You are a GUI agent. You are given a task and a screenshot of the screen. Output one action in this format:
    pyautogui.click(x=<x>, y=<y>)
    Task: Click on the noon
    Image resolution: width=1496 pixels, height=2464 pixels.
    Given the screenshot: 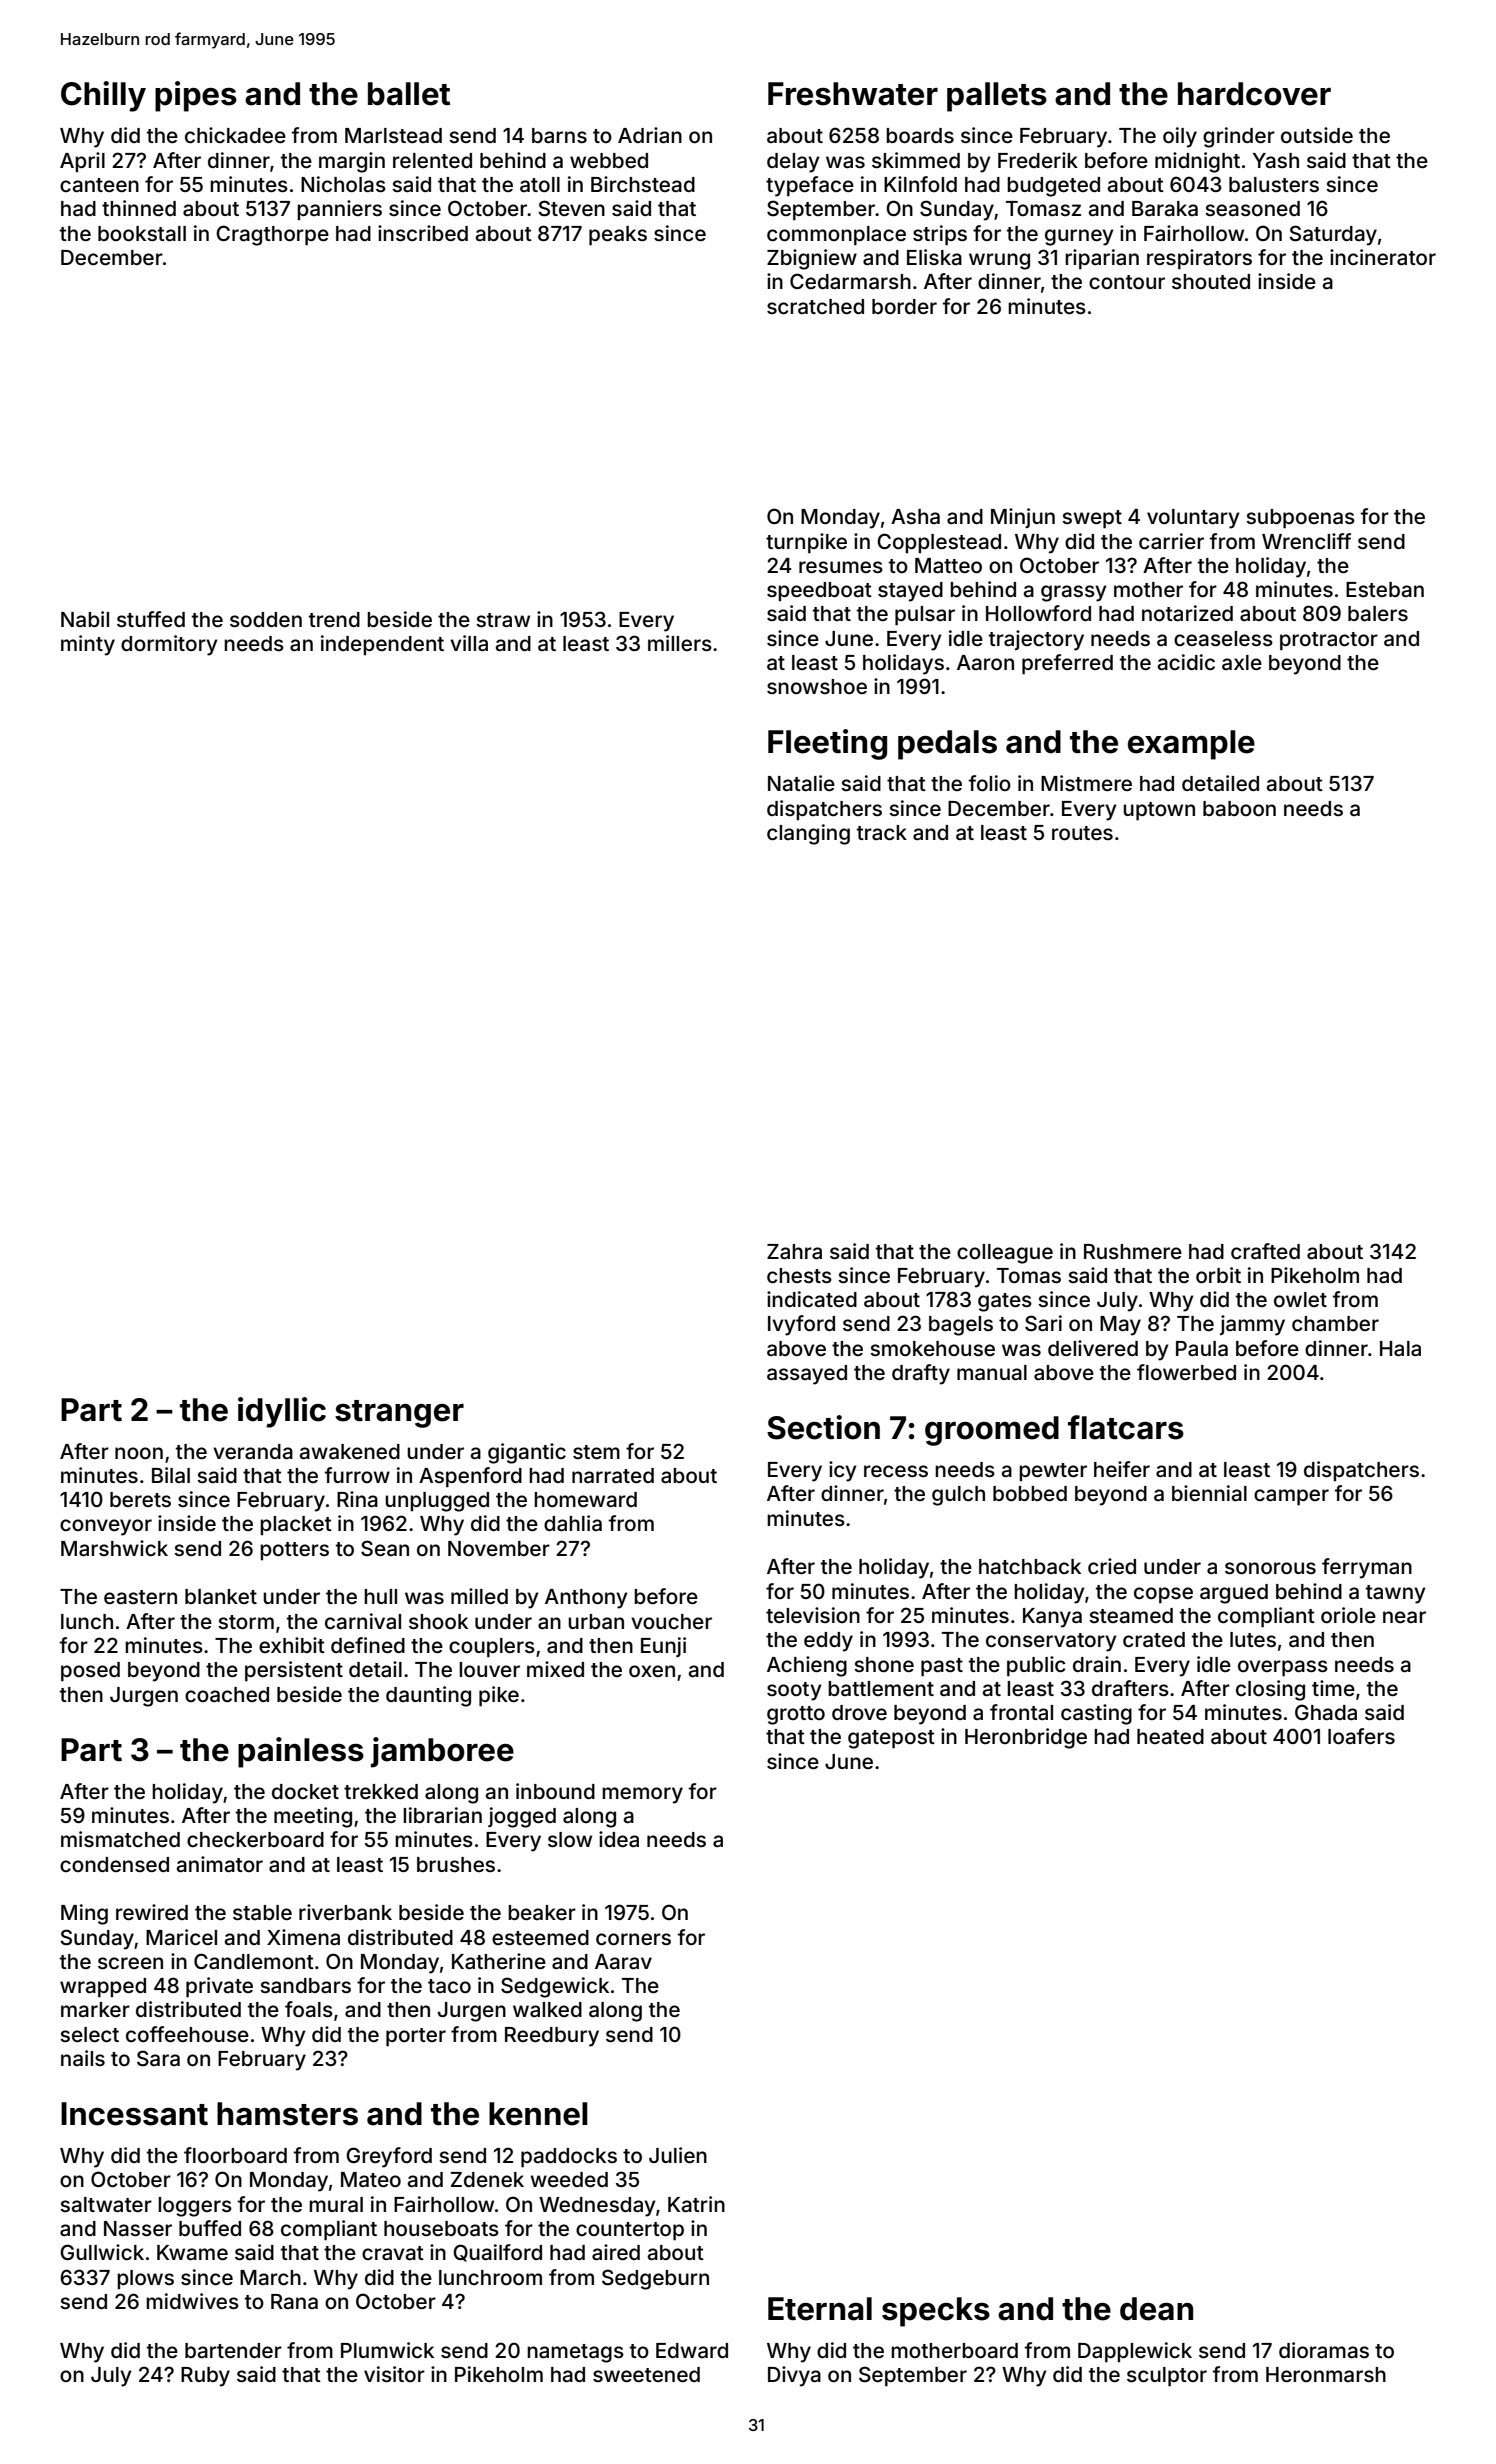 What is the action you would take?
    pyautogui.click(x=139, y=1453)
